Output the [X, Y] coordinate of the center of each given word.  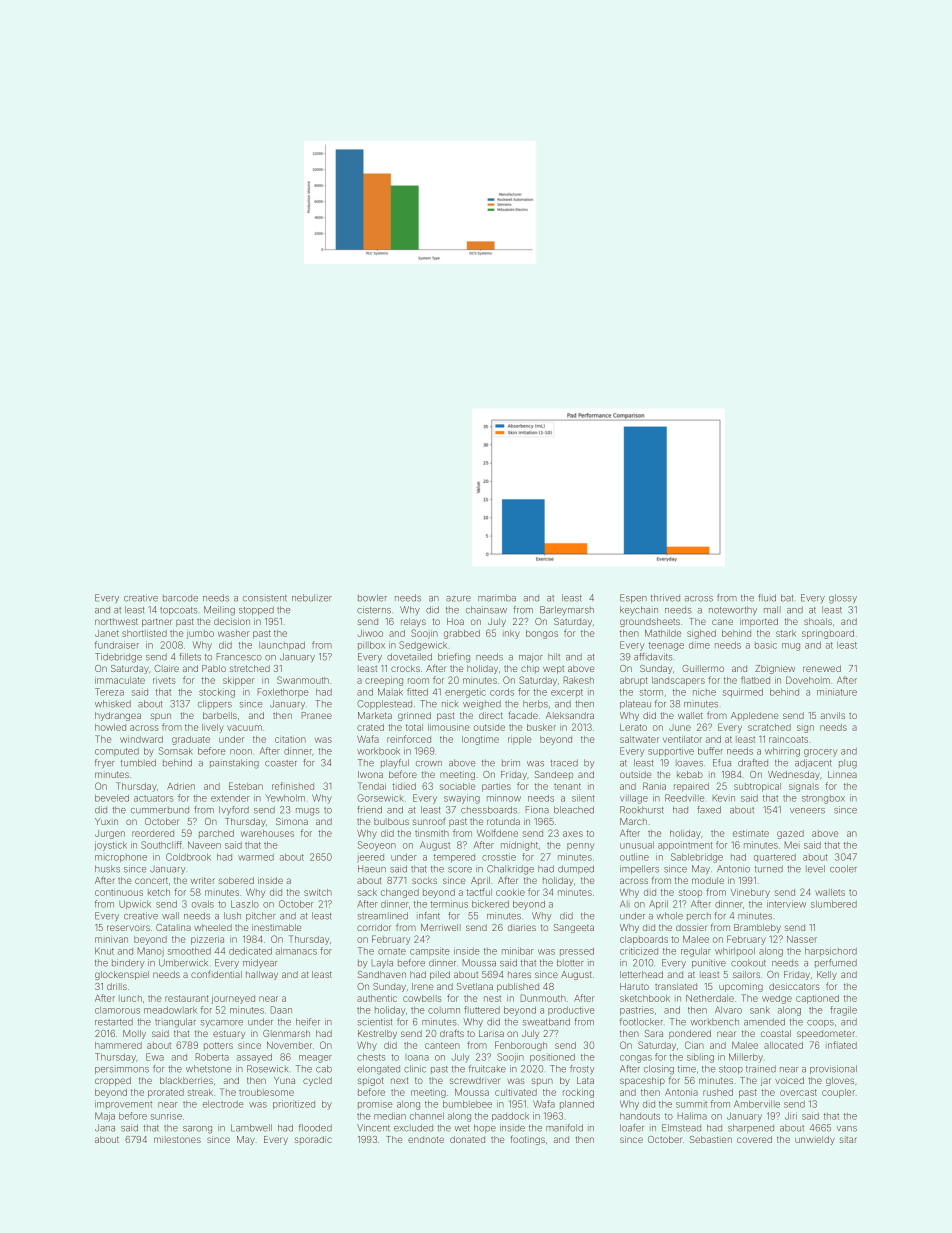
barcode [180, 598]
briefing [454, 658]
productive [571, 1010]
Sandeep [554, 775]
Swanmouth [303, 680]
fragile [843, 1011]
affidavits [653, 657]
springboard [828, 634]
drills [117, 986]
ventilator [682, 739]
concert [151, 881]
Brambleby [757, 928]
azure [458, 599]
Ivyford [234, 810]
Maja [105, 1117]
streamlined [383, 916]
